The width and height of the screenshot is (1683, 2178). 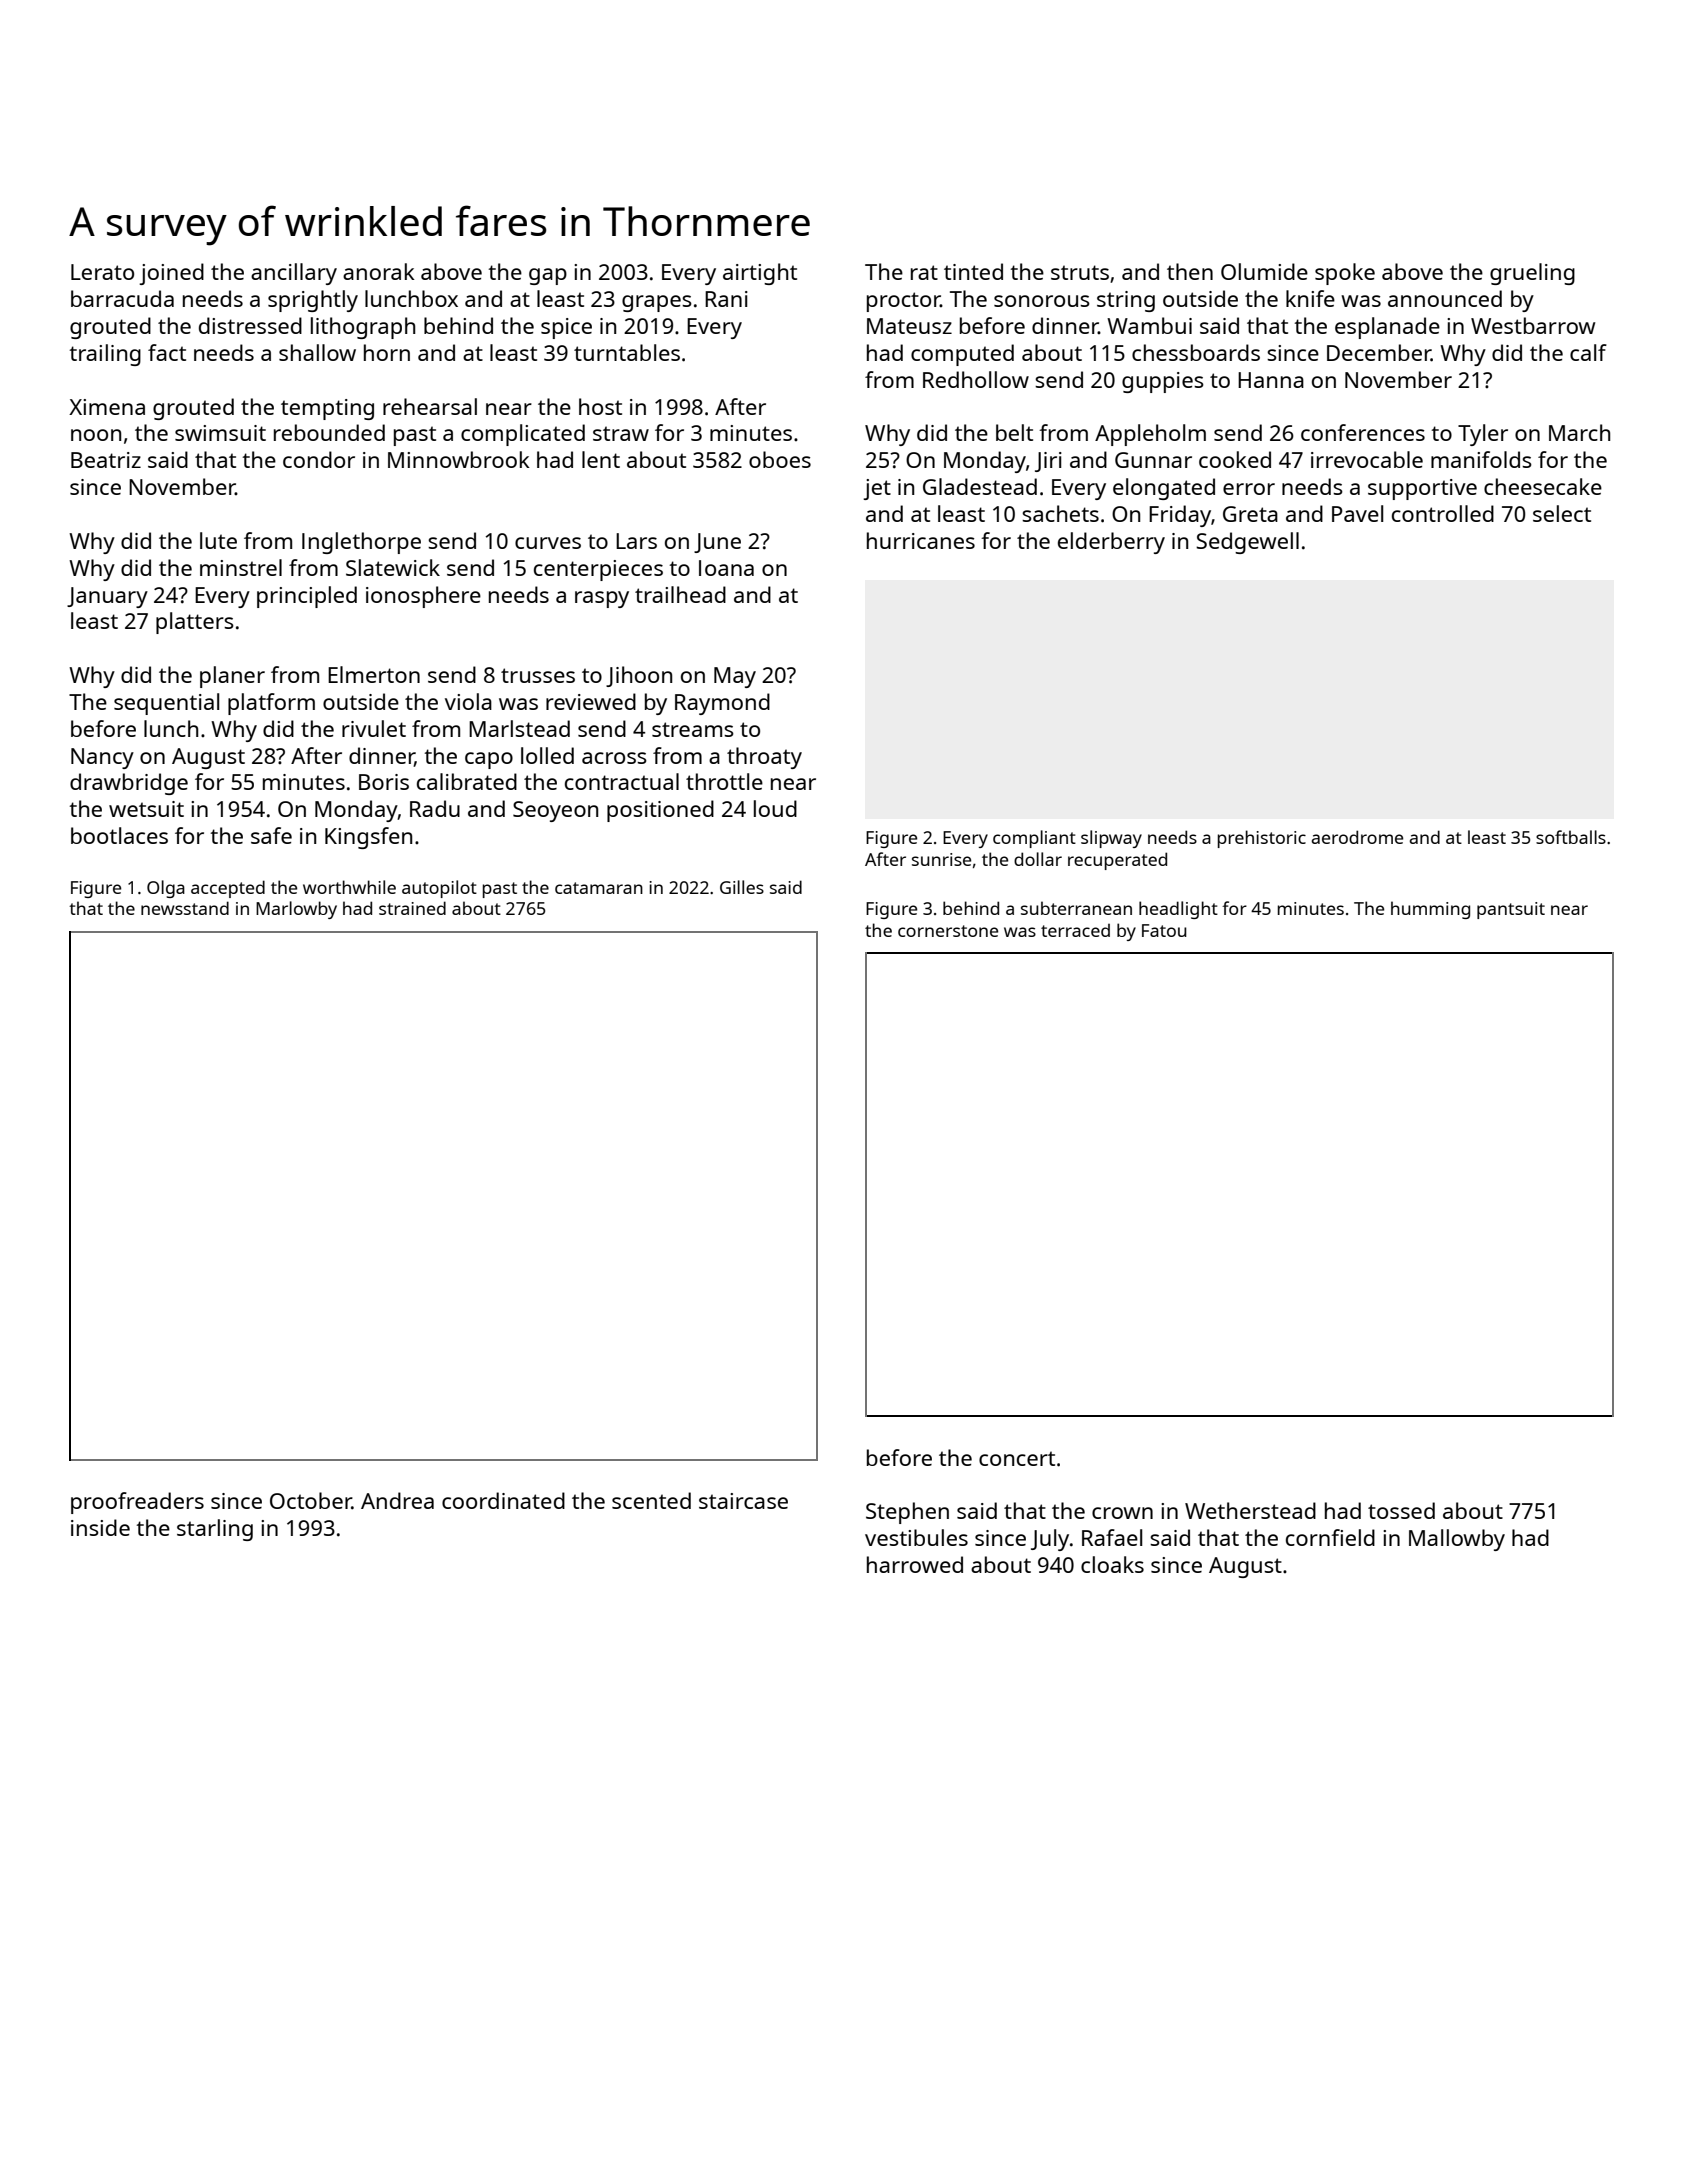 What do you see at coordinates (137, 1503) in the screenshot?
I see `proofreaders` at bounding box center [137, 1503].
